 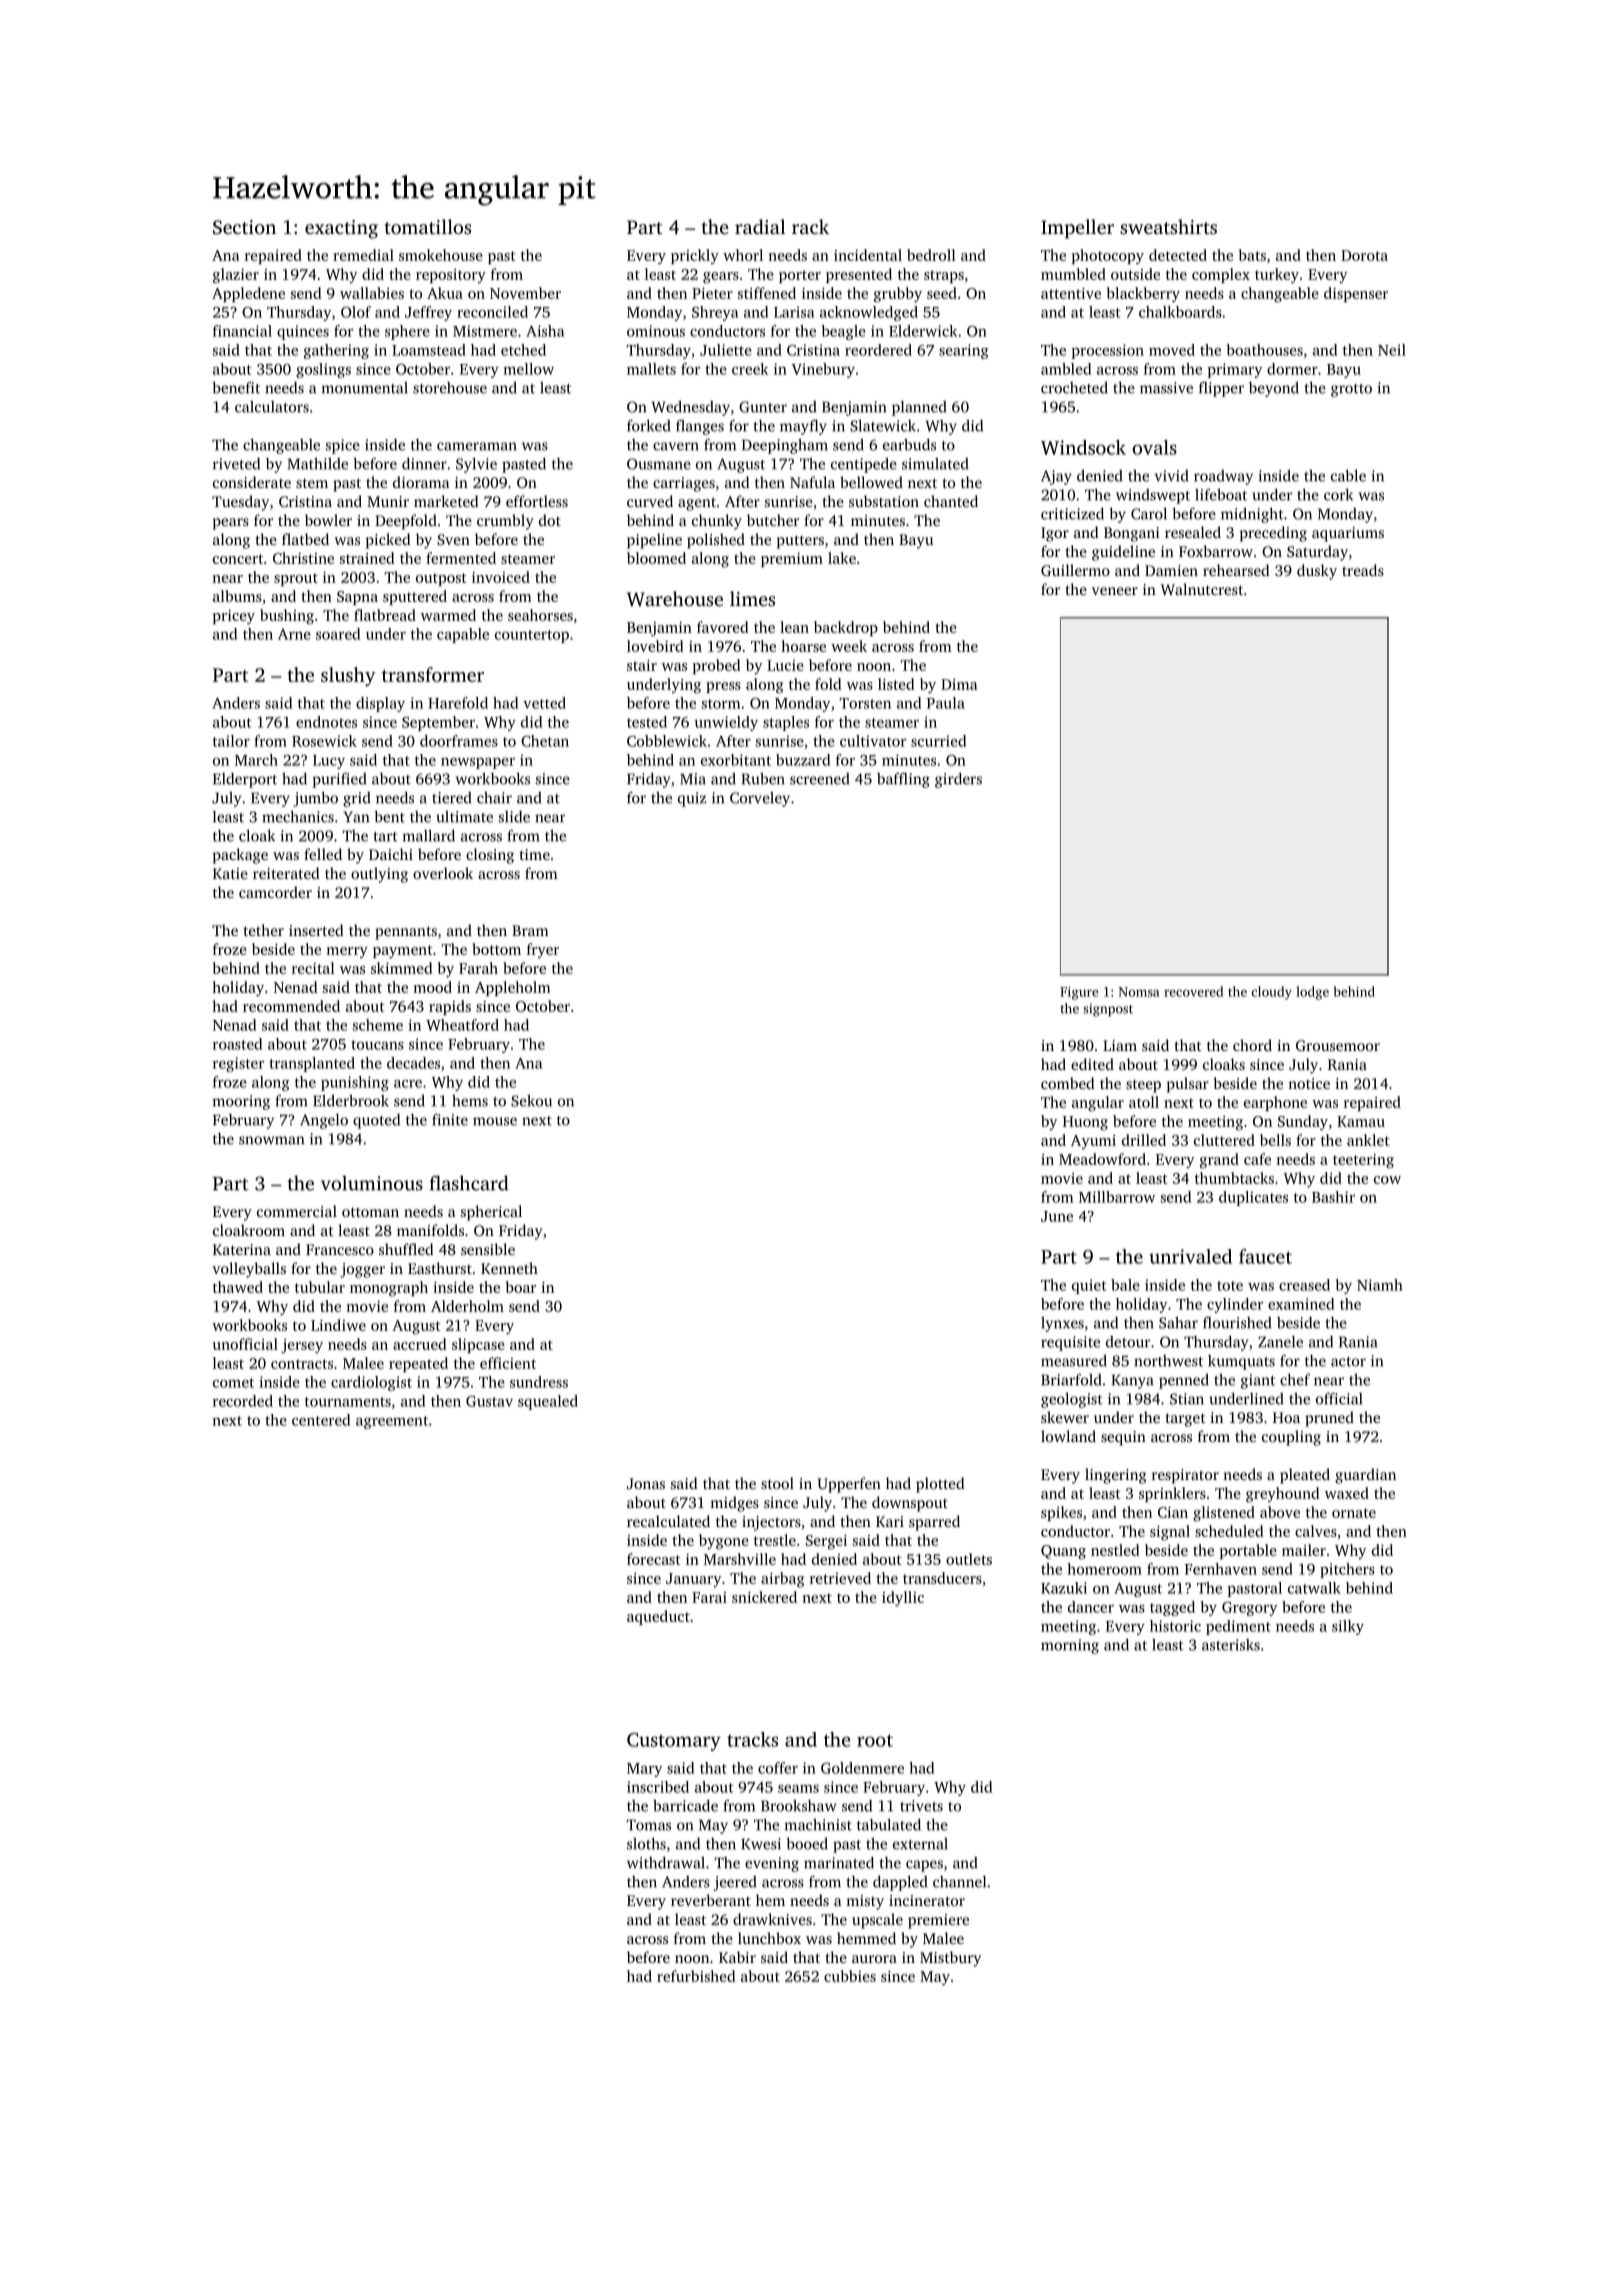 What do you see at coordinates (777, 1483) in the screenshot?
I see `stool` at bounding box center [777, 1483].
